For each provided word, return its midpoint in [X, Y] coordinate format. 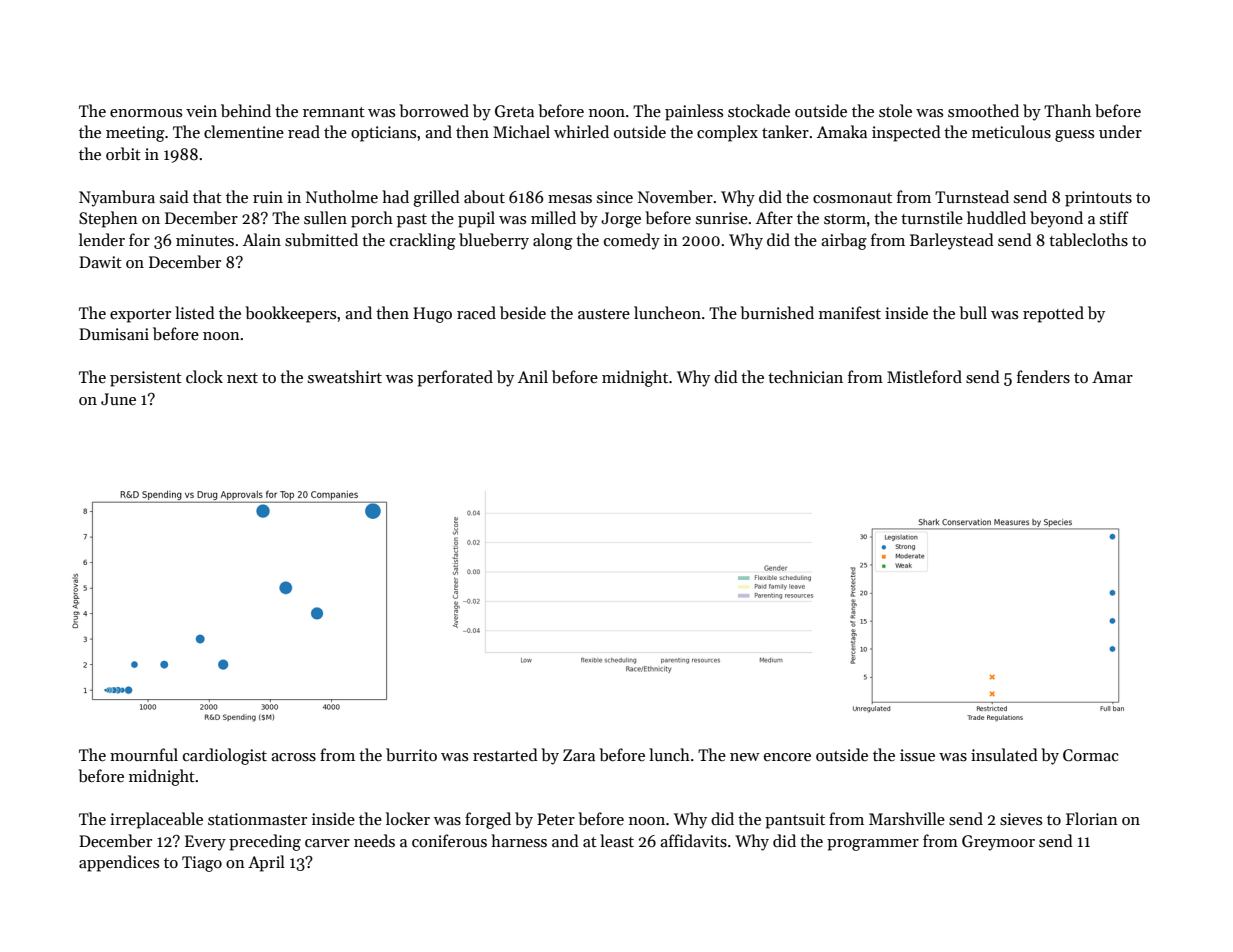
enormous [146, 113]
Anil [533, 376]
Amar [1112, 377]
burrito [411, 754]
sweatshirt [345, 376]
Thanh [1067, 110]
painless [694, 112]
